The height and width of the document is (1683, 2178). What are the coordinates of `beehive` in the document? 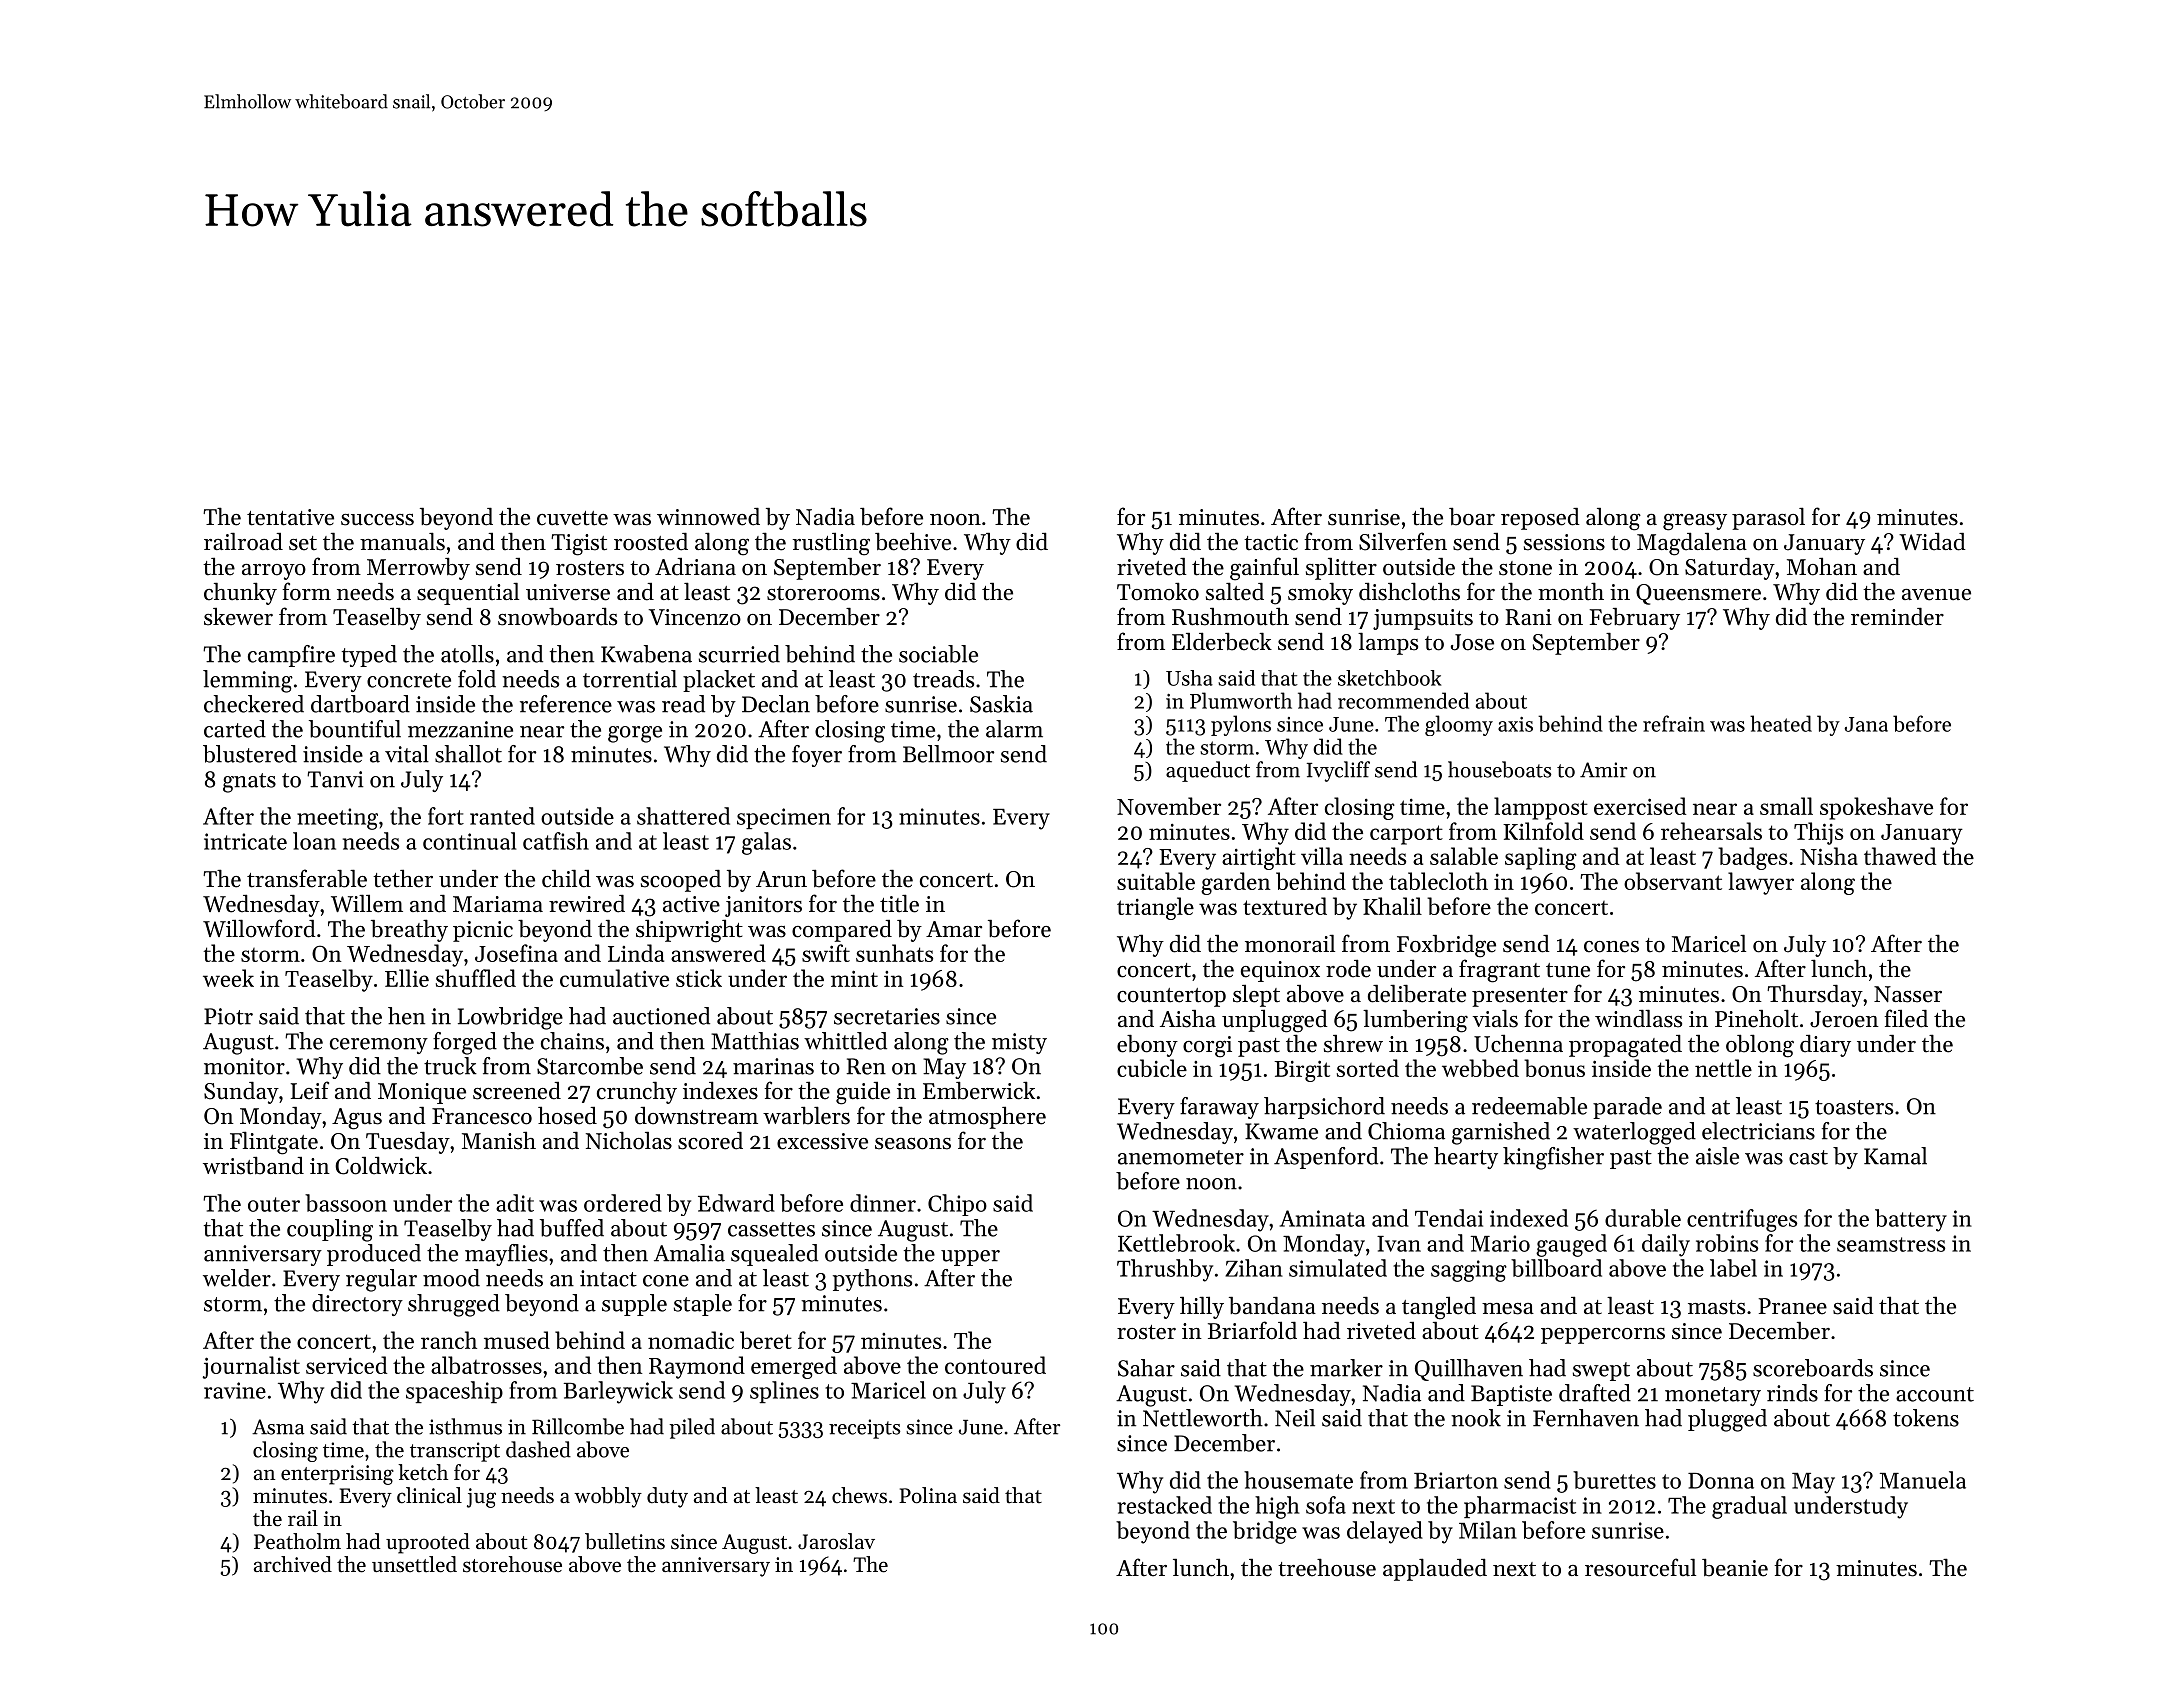 It's located at (913, 541).
